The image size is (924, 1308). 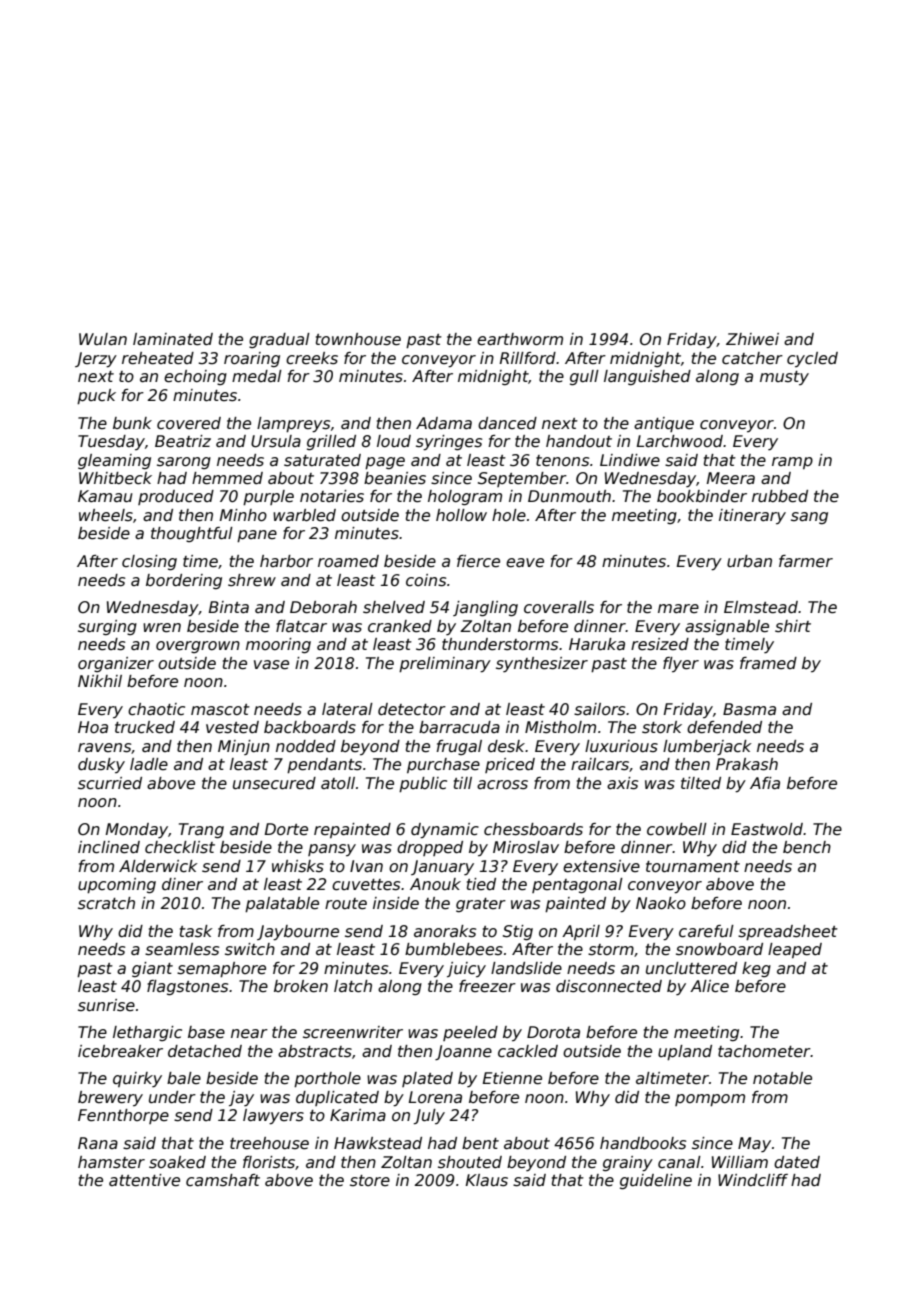 What do you see at coordinates (609, 986) in the page?
I see `disconnected` at bounding box center [609, 986].
